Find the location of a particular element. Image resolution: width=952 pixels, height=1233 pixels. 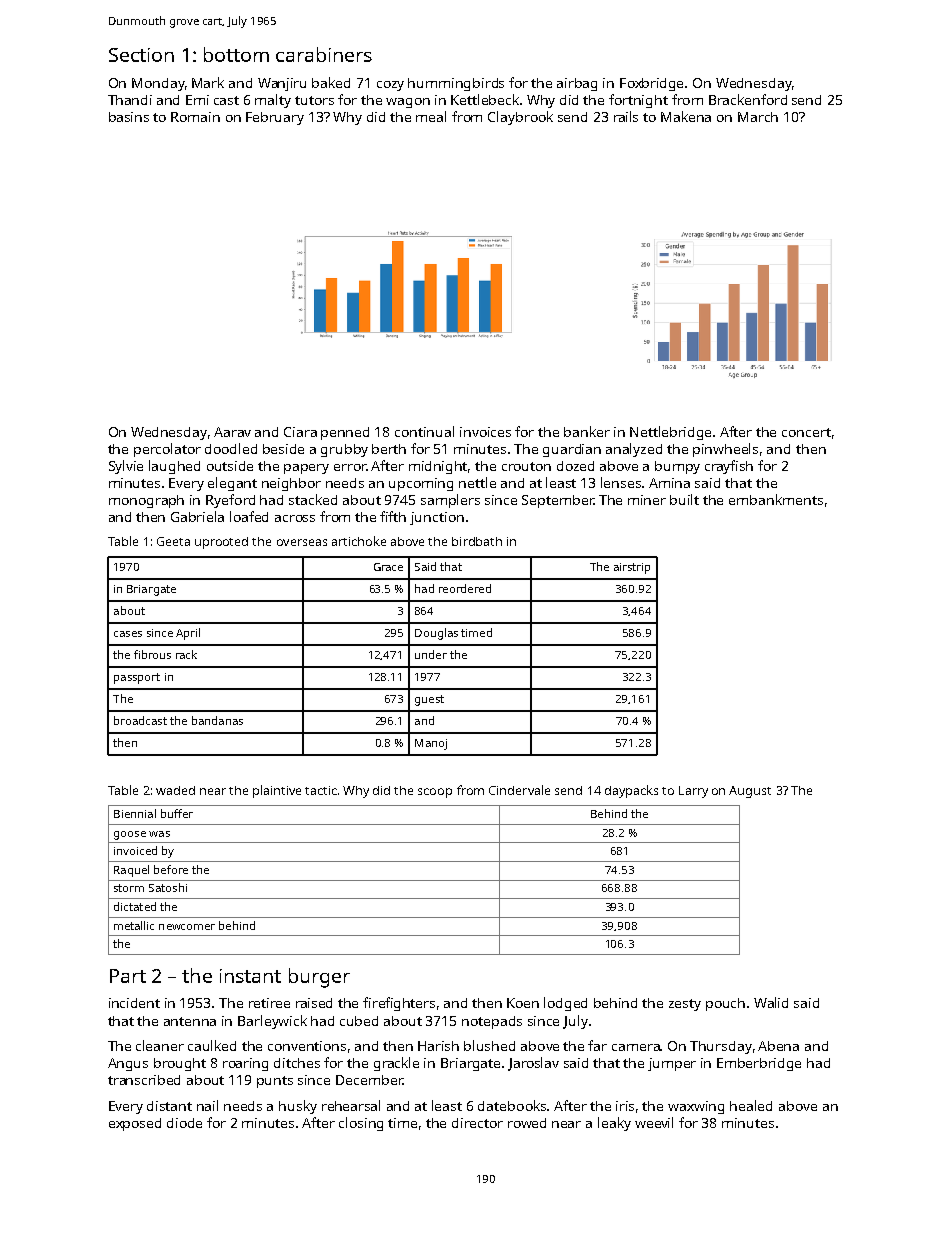

airbag is located at coordinates (577, 84).
